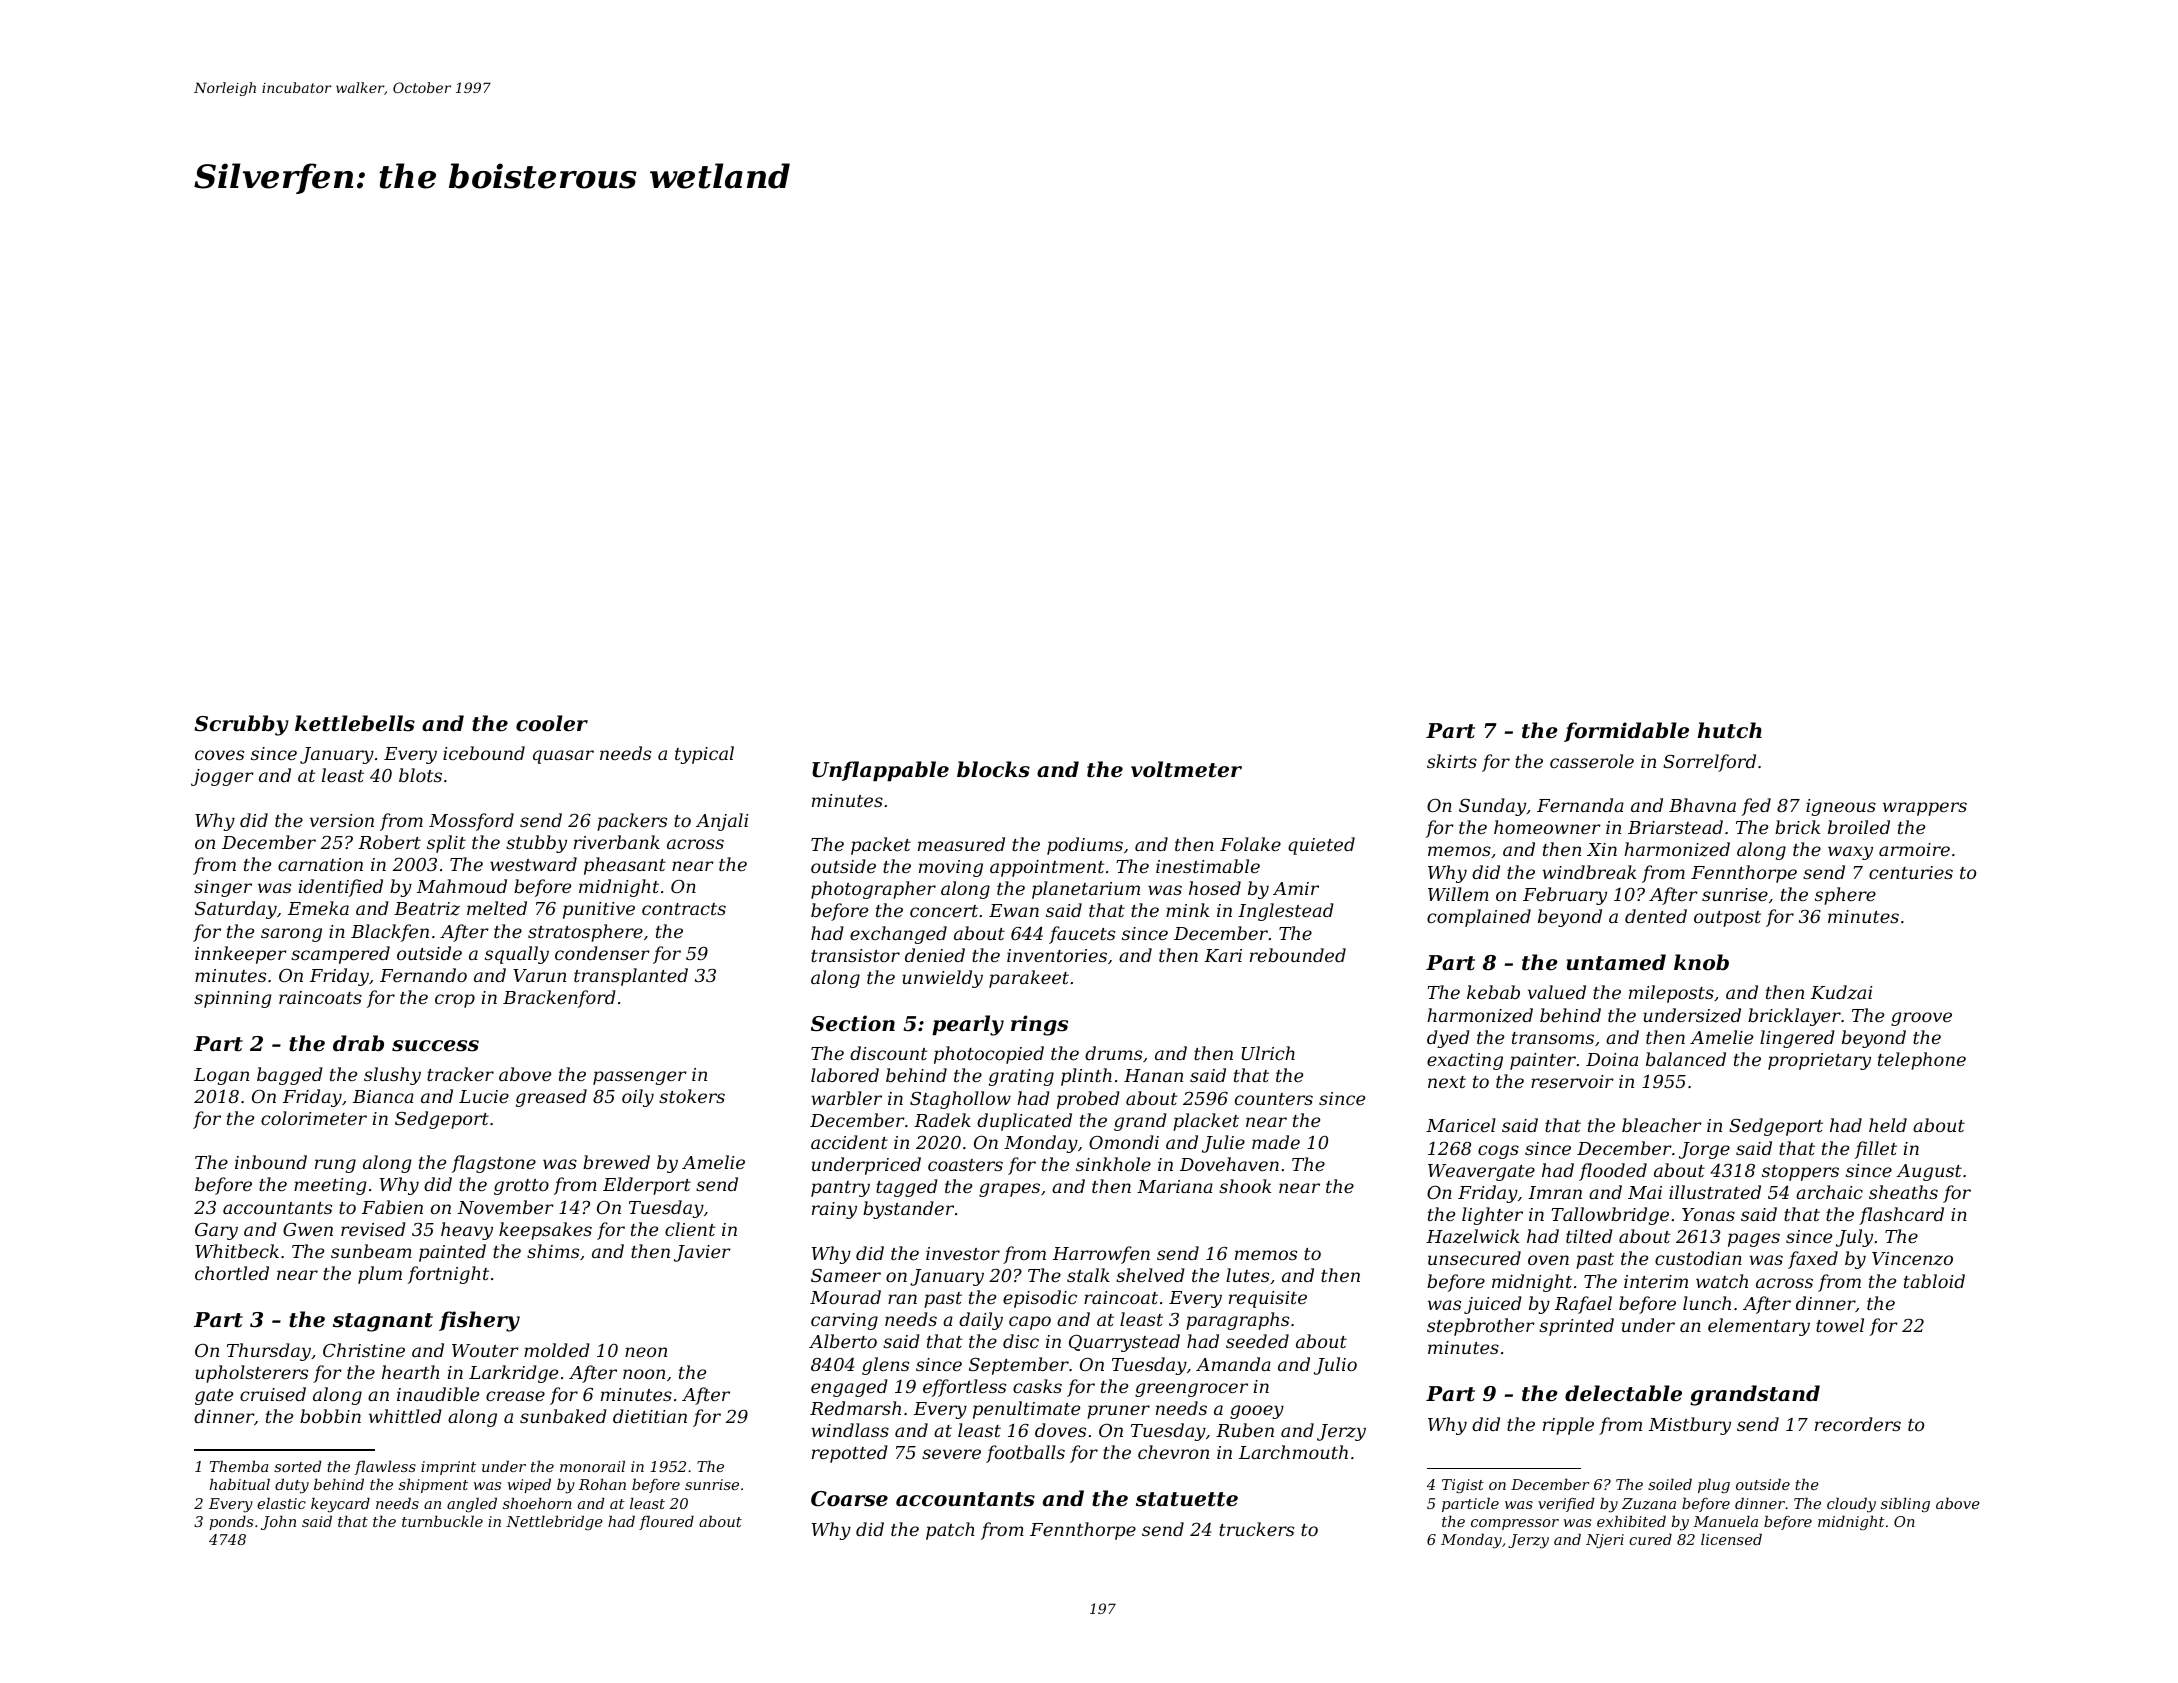 The width and height of the screenshot is (2178, 1683). I want to click on hutch, so click(1730, 730).
